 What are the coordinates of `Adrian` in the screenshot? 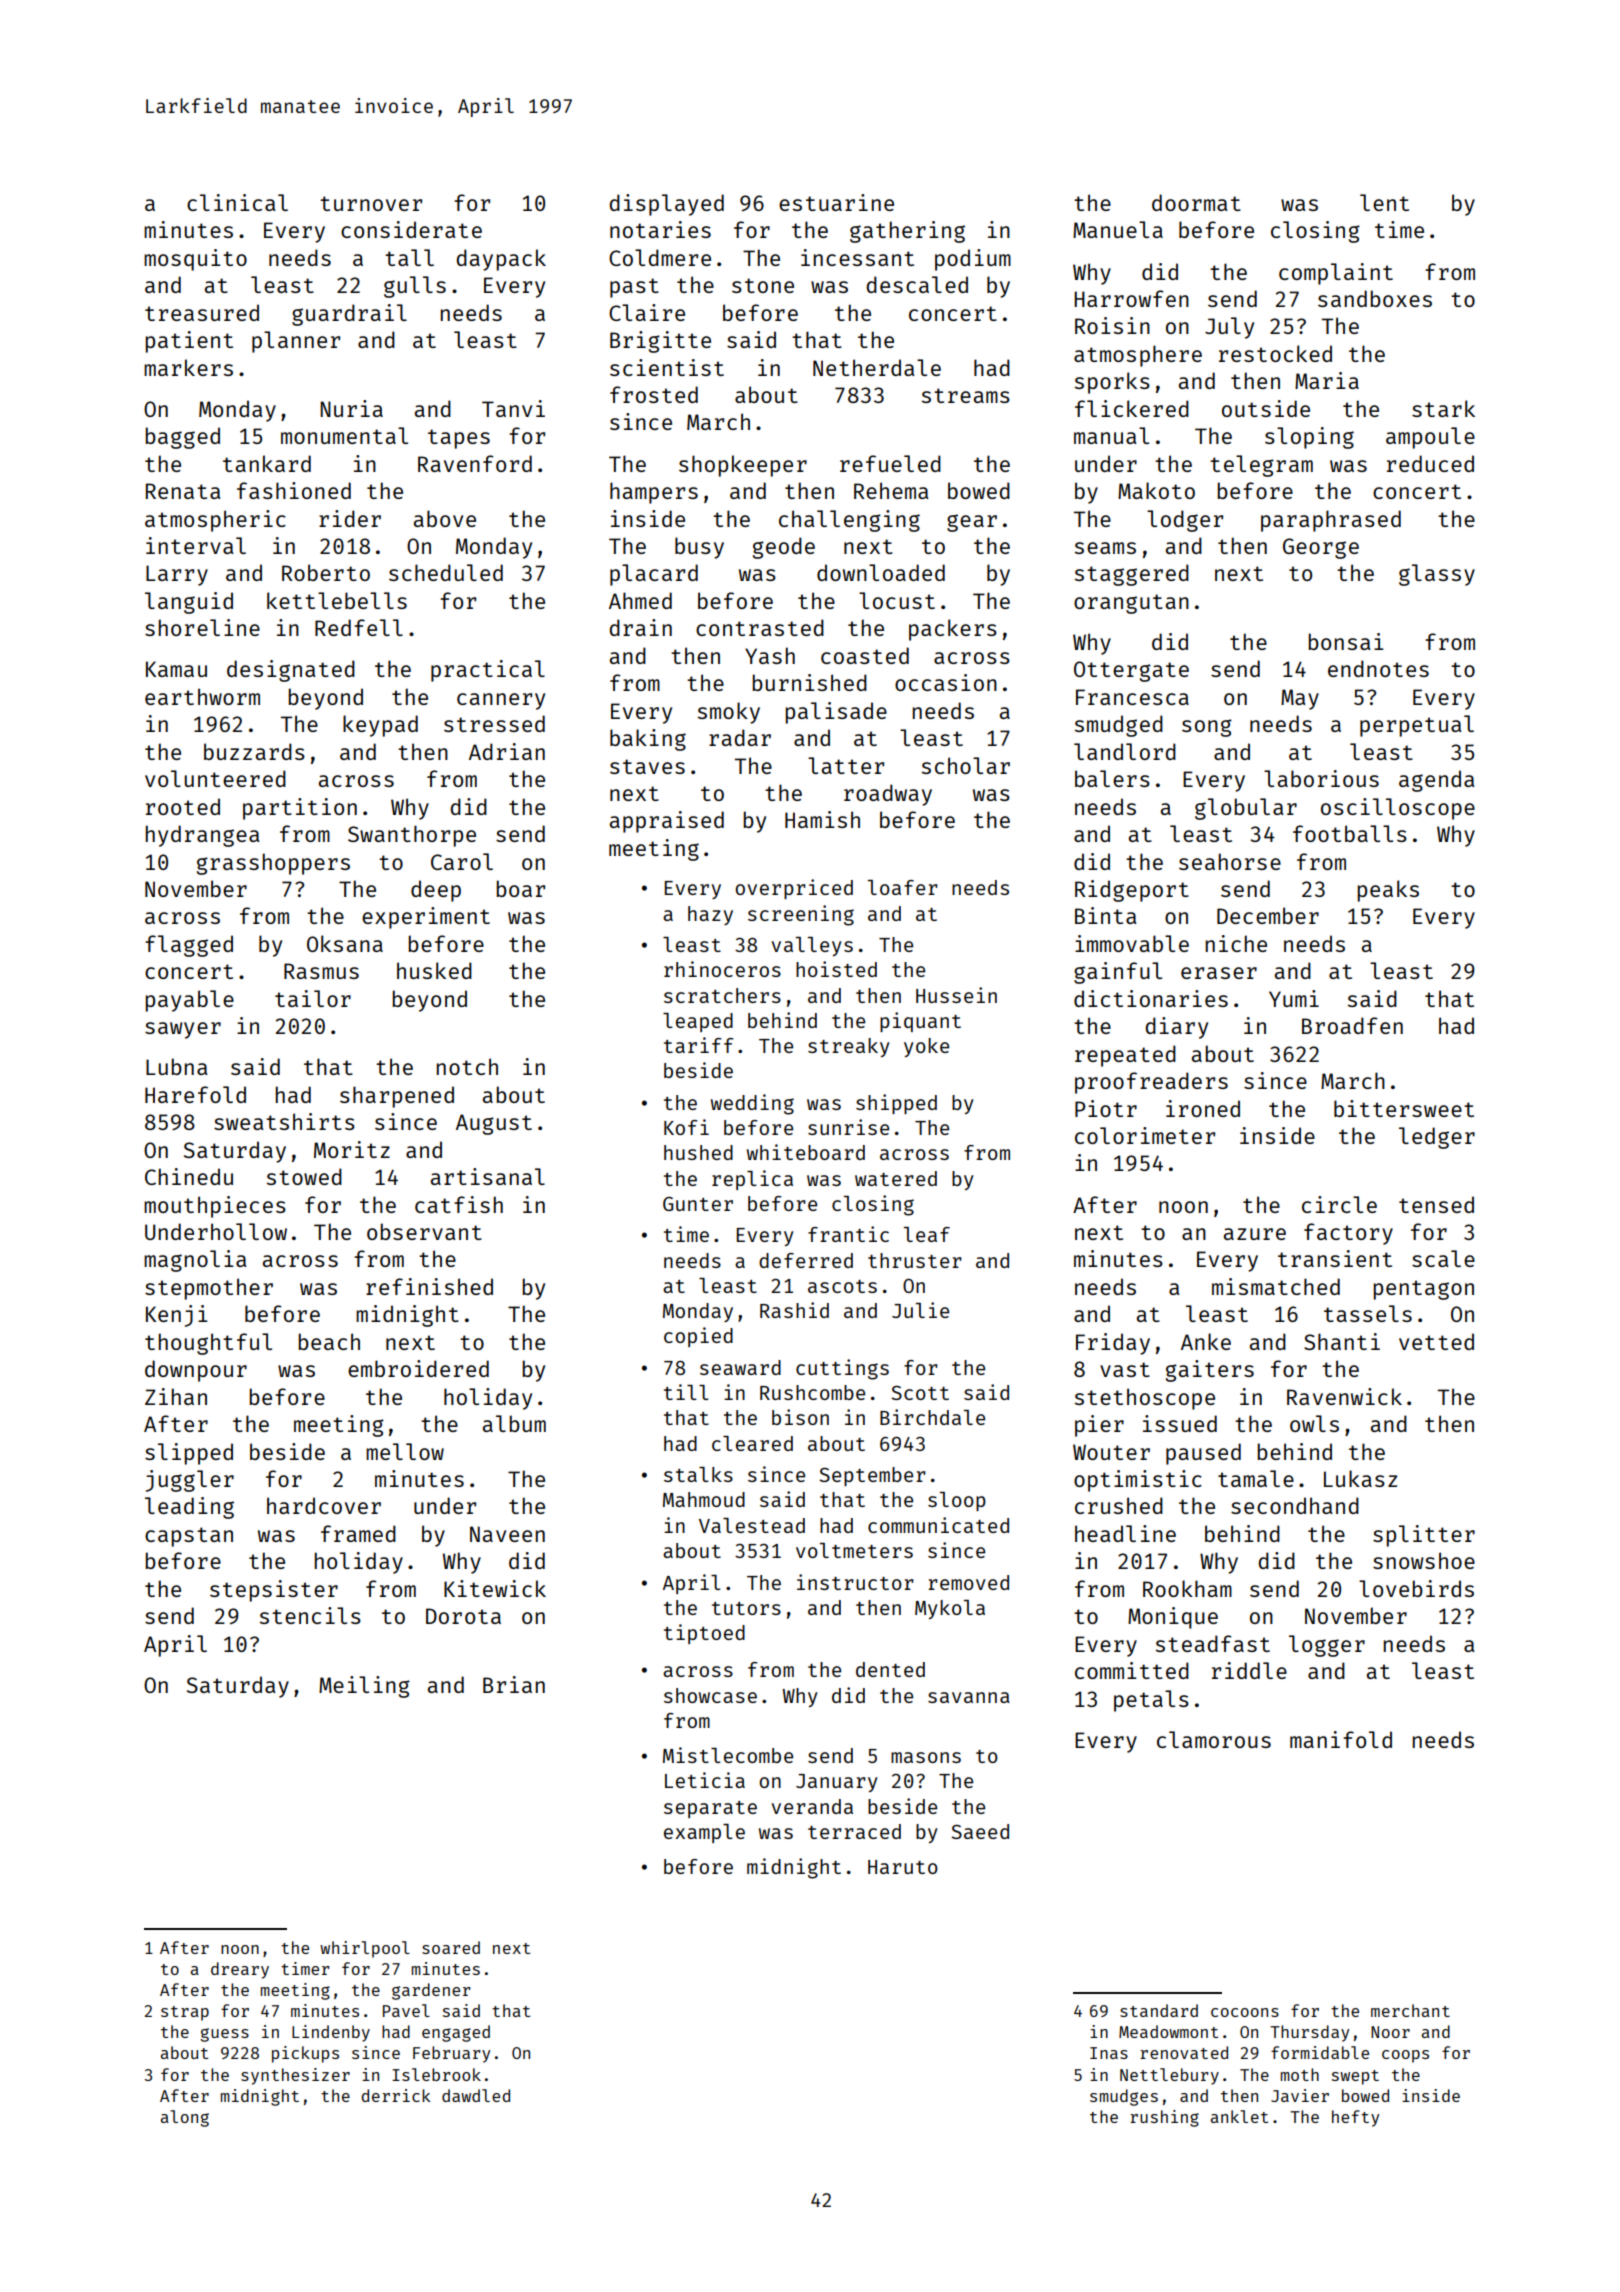 It's located at (507, 751).
